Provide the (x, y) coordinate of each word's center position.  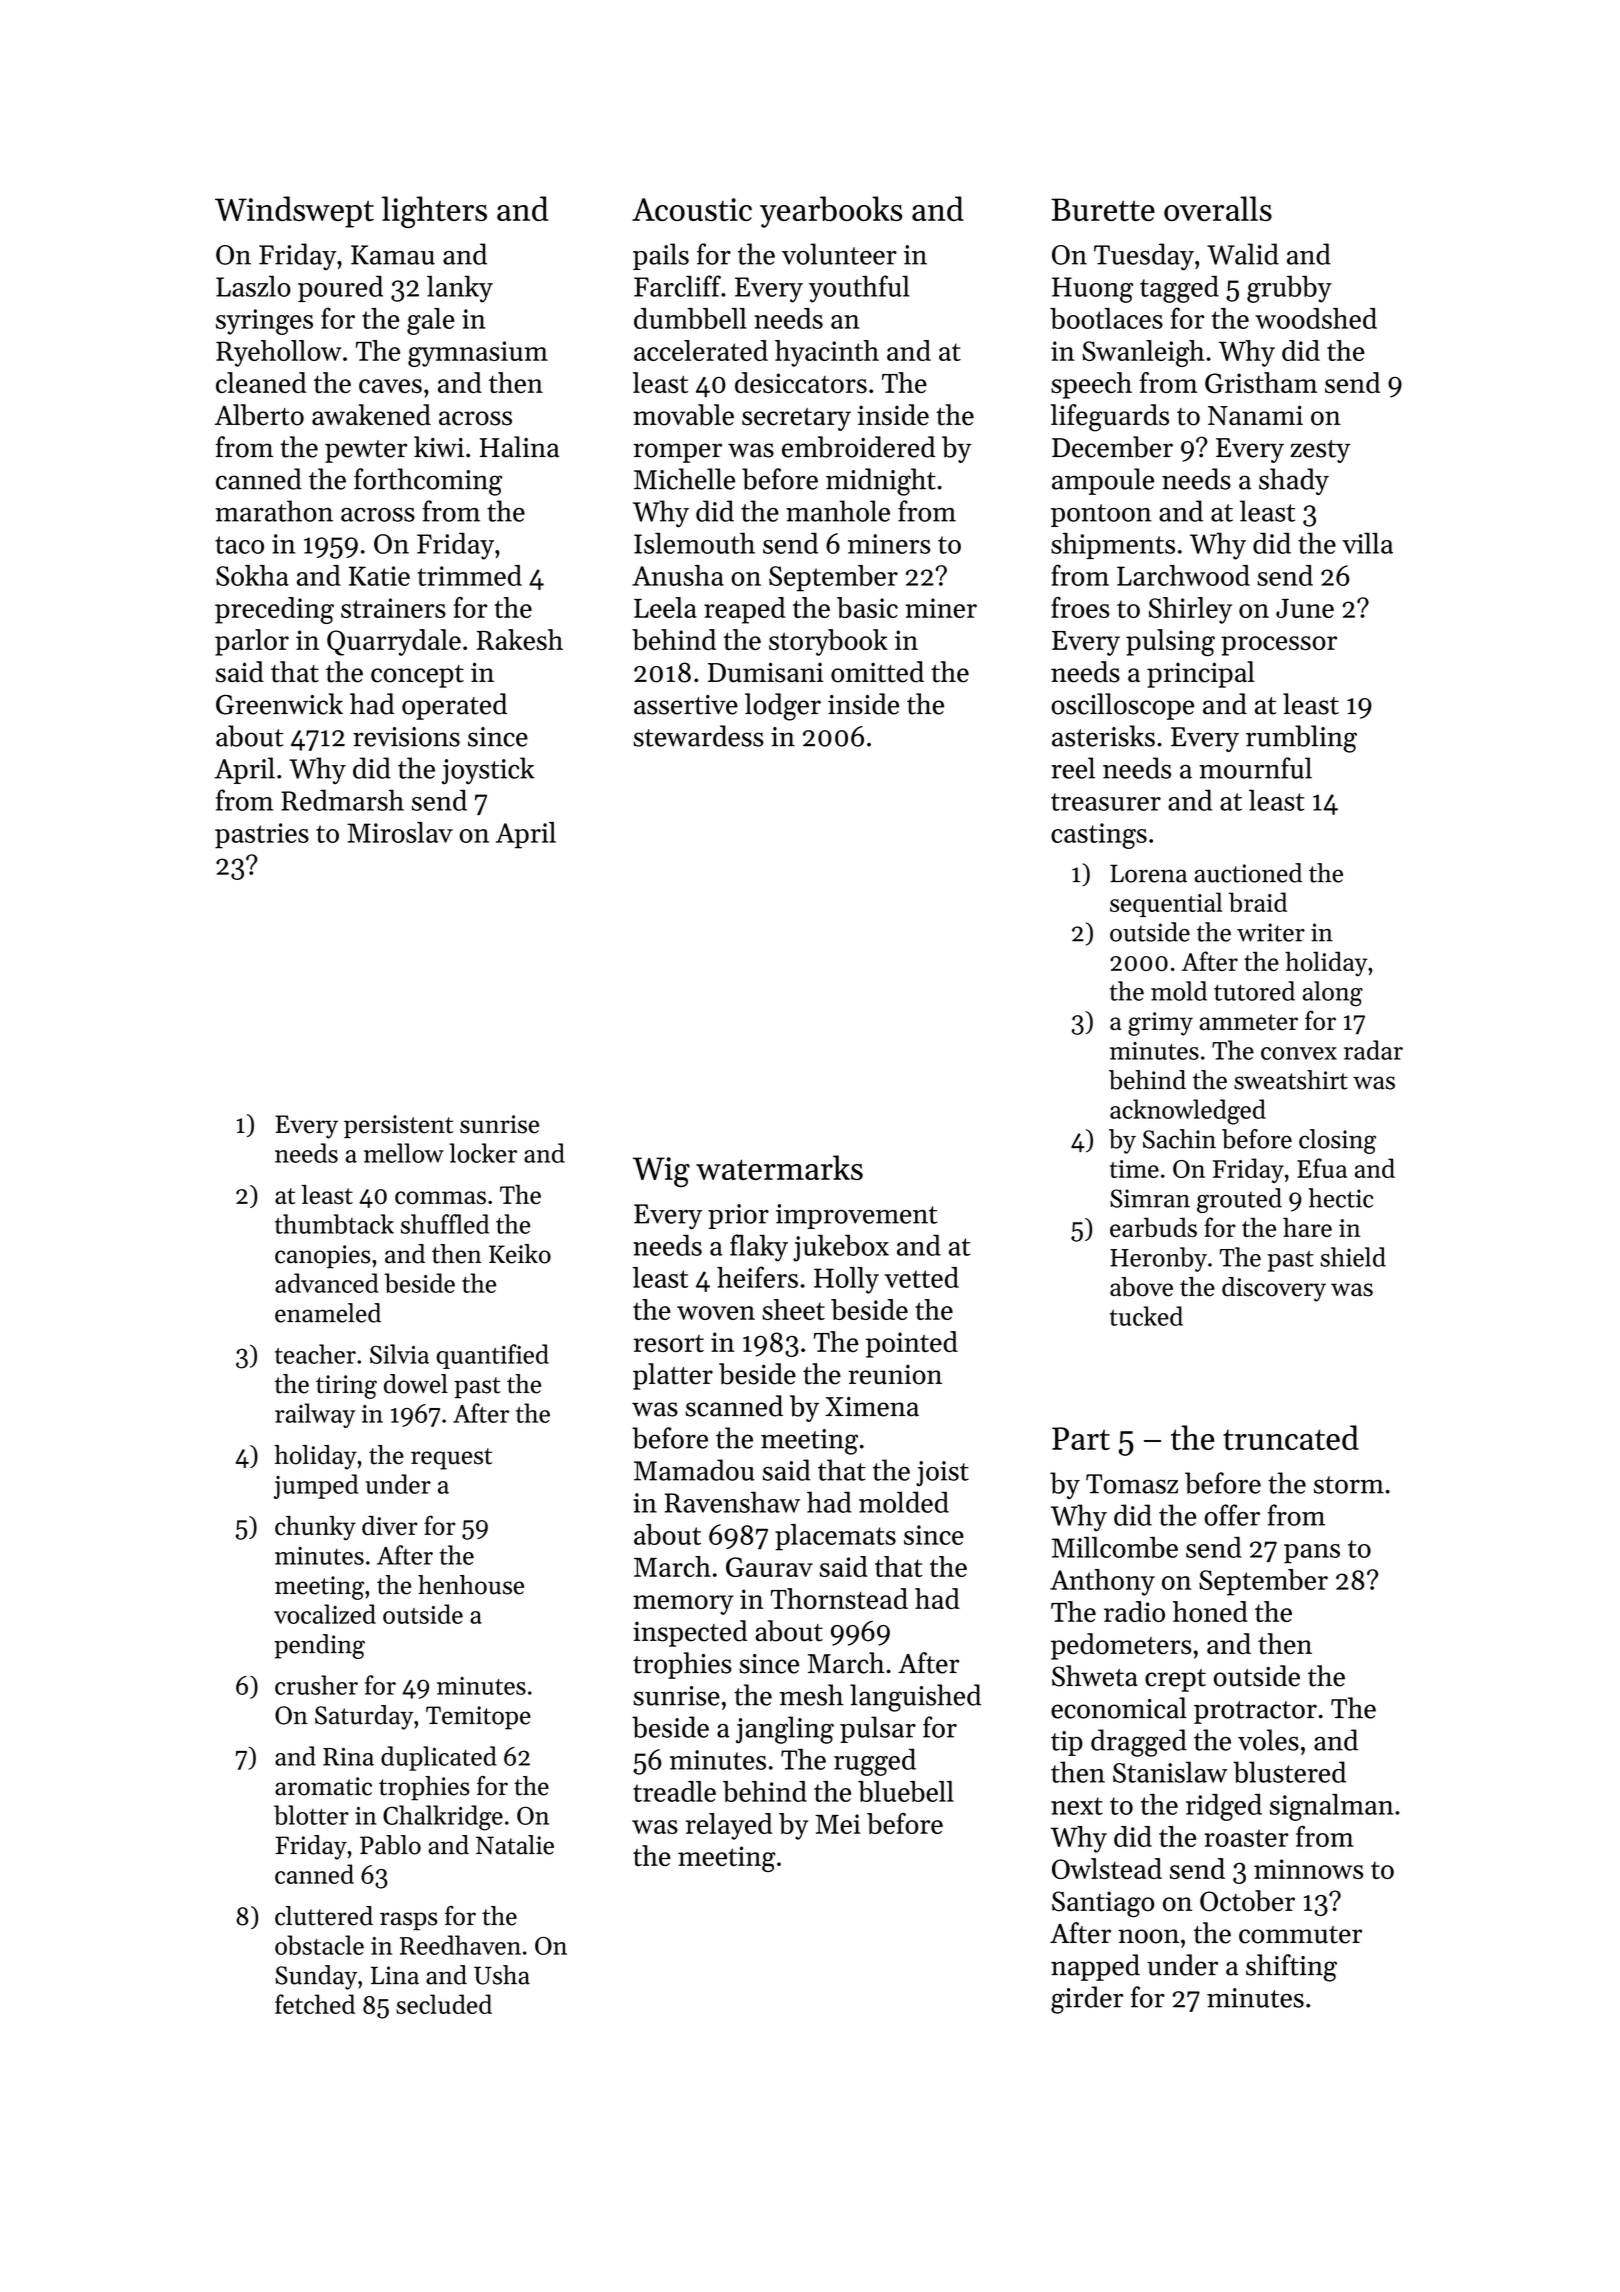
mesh (811, 1695)
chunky (315, 1528)
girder (1087, 2000)
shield (1353, 1257)
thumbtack (334, 1224)
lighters (434, 212)
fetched (315, 2004)
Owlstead (1107, 1868)
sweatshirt (1291, 1080)
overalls (1218, 208)
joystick (488, 771)
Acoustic (692, 209)
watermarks (779, 1167)
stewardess (698, 736)
